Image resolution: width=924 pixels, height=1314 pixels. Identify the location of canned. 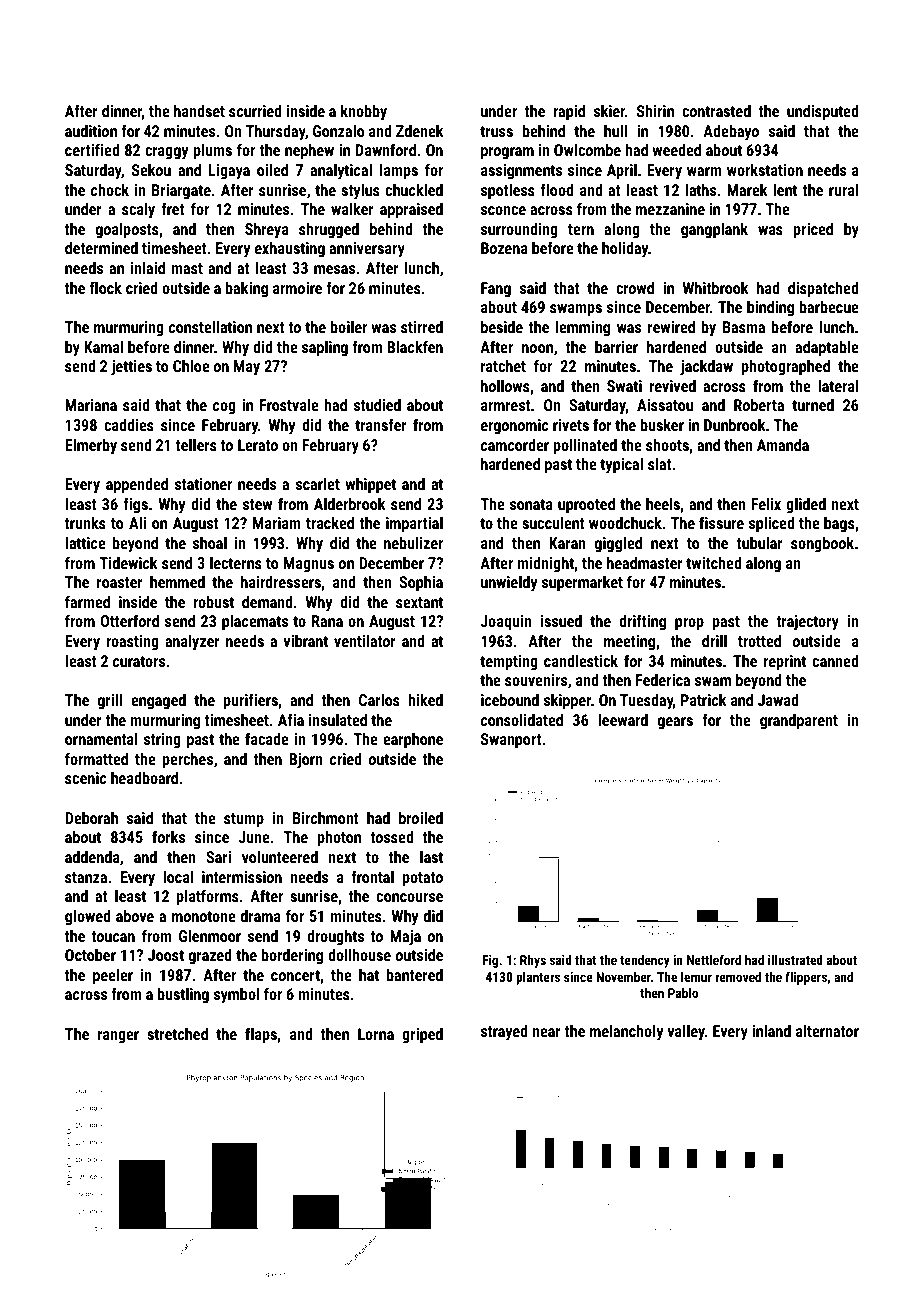
(835, 661).
